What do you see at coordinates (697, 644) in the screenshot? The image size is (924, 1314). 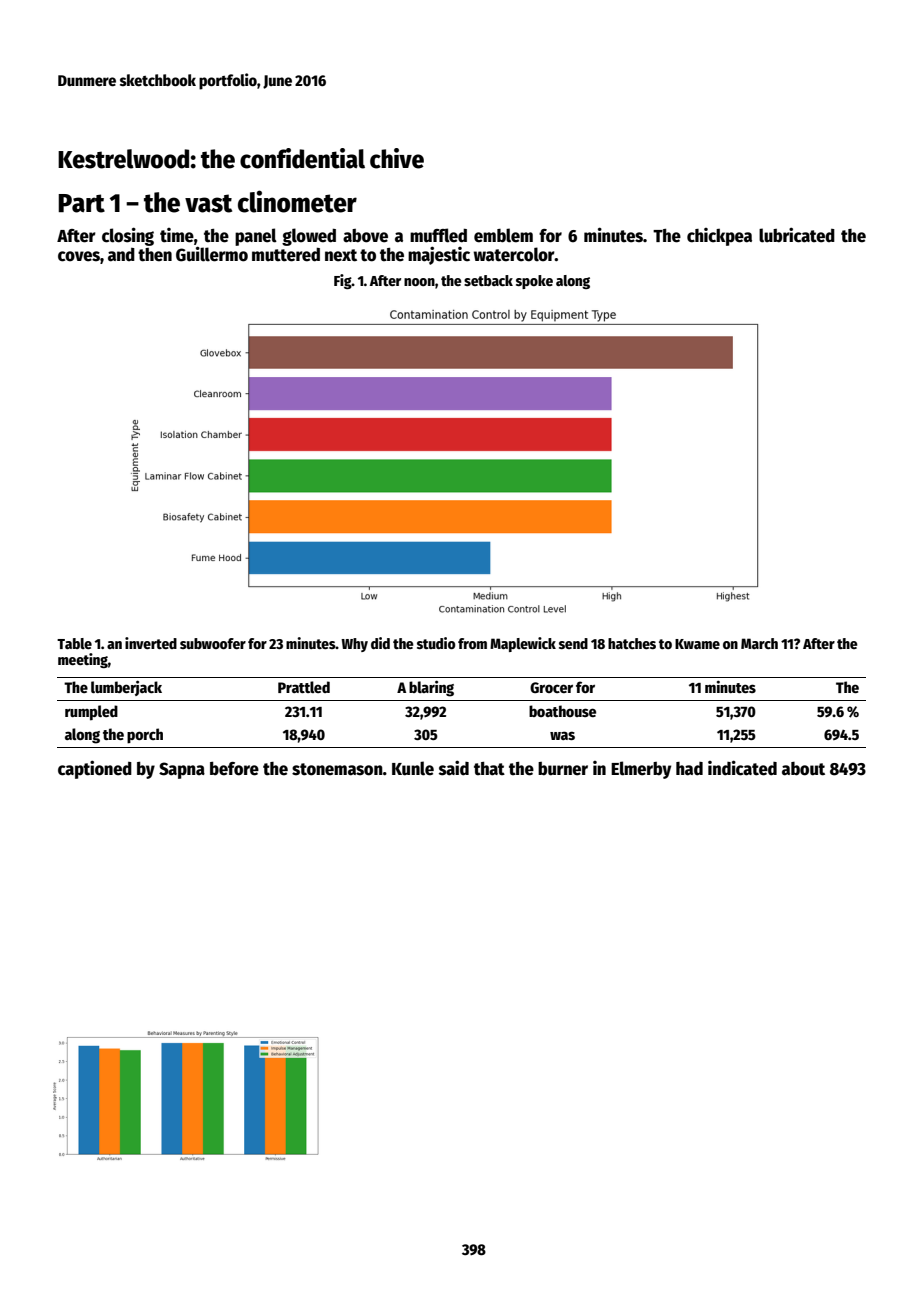 I see `Kwame` at bounding box center [697, 644].
